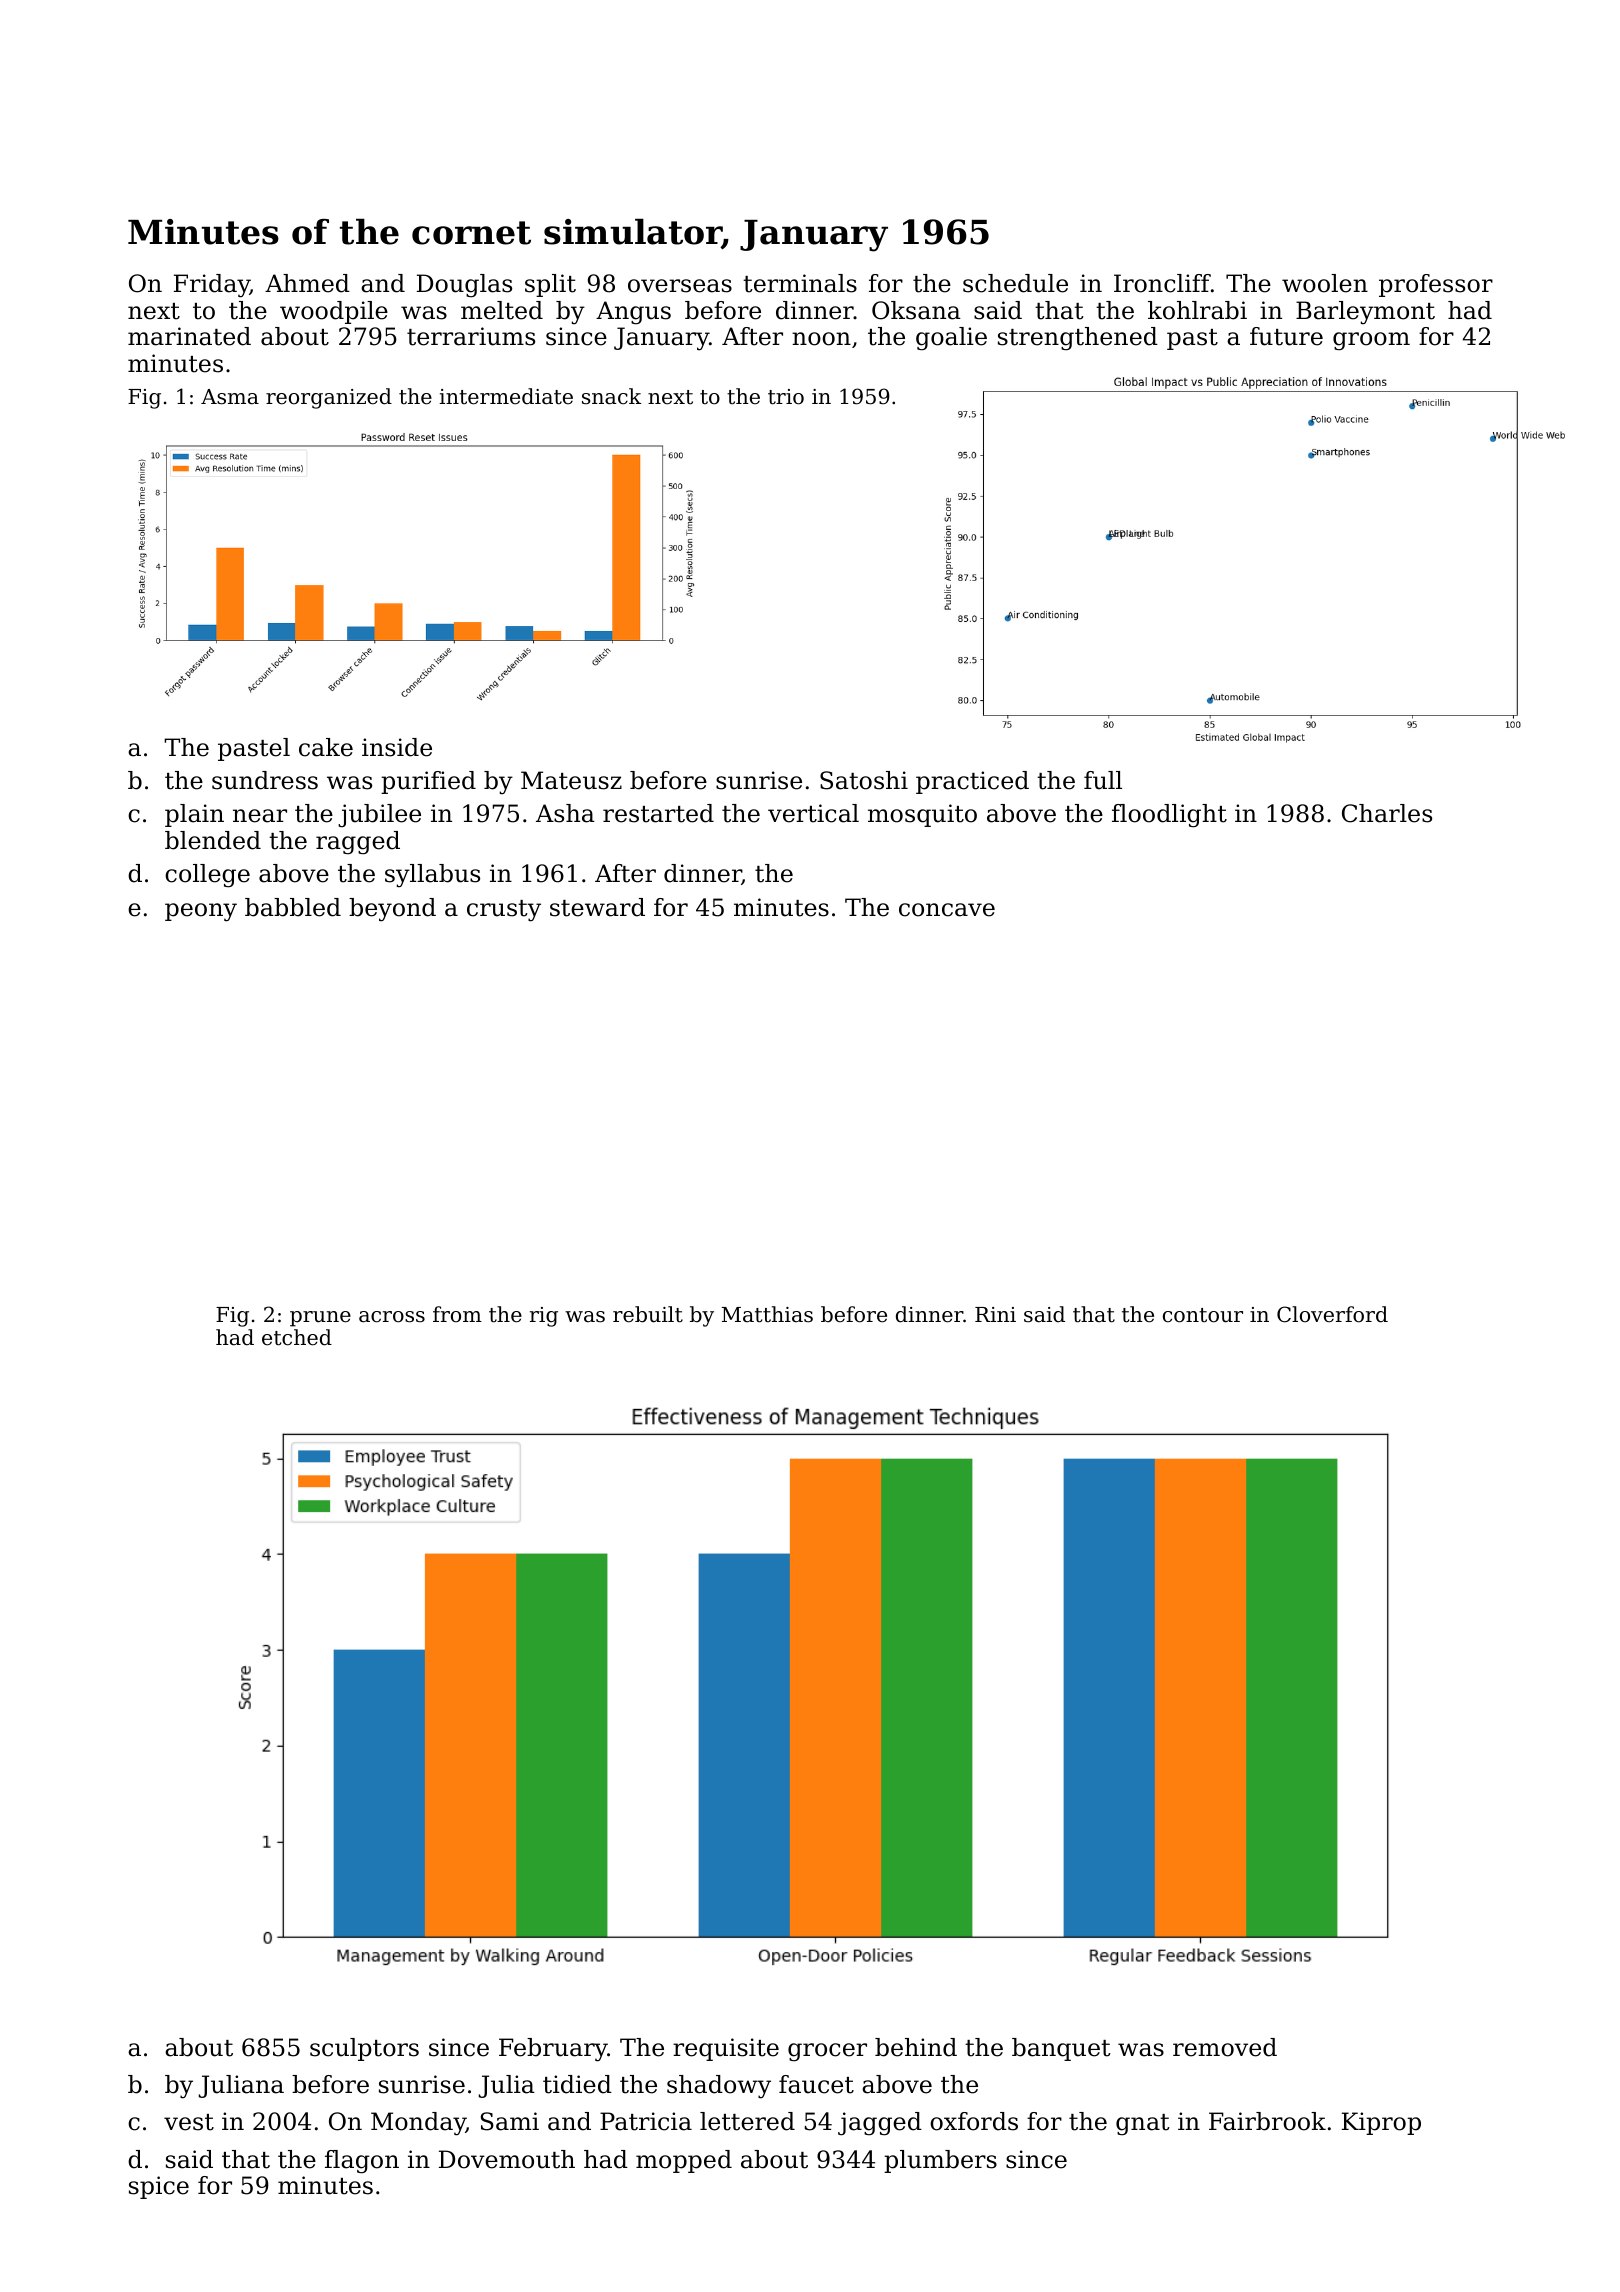  Describe the element at coordinates (1286, 336) in the document. I see `future` at that location.
